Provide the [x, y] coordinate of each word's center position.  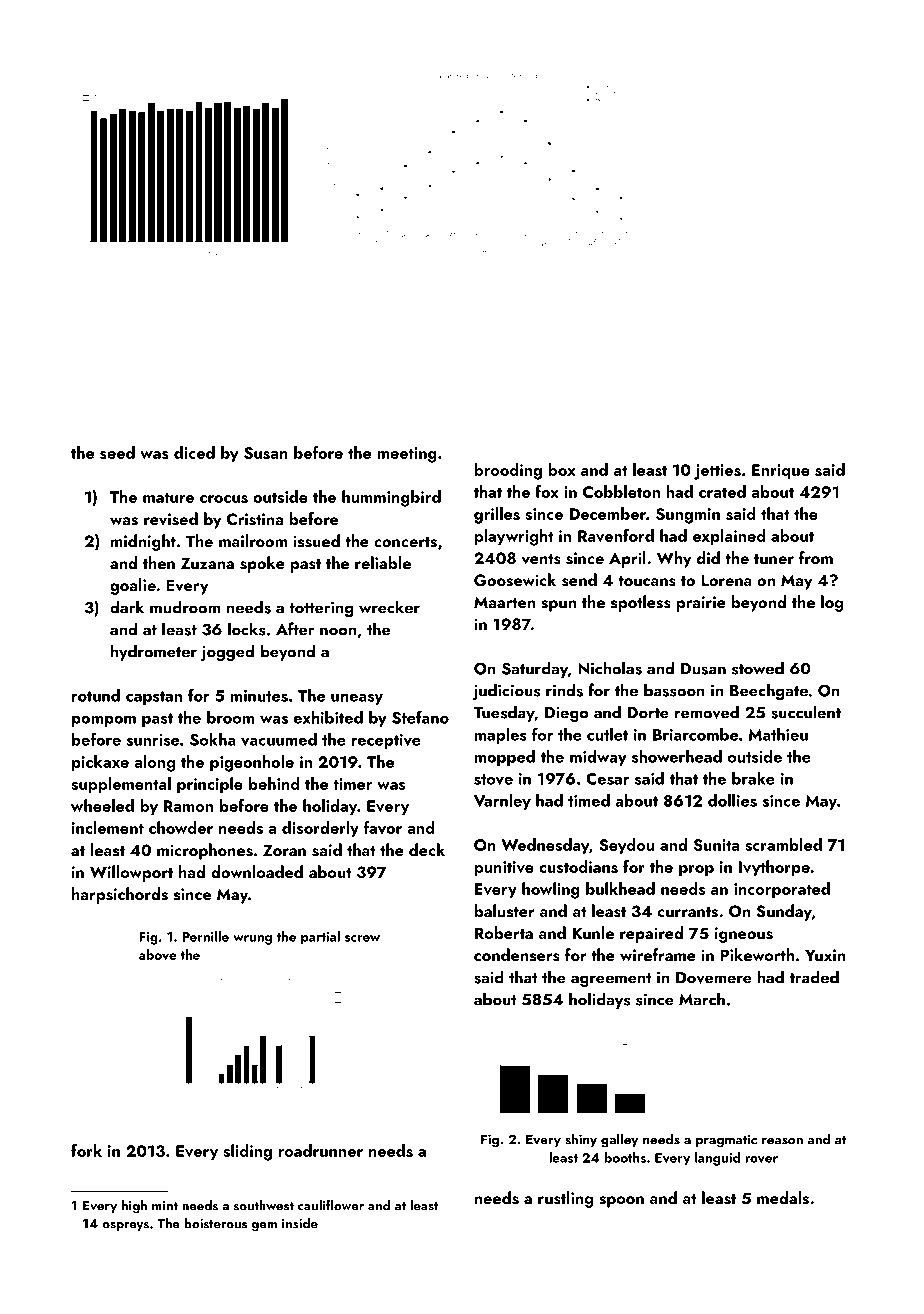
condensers [517, 955]
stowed [758, 668]
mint [165, 1206]
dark [127, 607]
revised [171, 519]
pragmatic [726, 1141]
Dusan [703, 669]
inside [300, 1223]
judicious [506, 691]
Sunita [716, 845]
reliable [383, 562]
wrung [252, 940]
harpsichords [120, 895]
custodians [578, 866]
